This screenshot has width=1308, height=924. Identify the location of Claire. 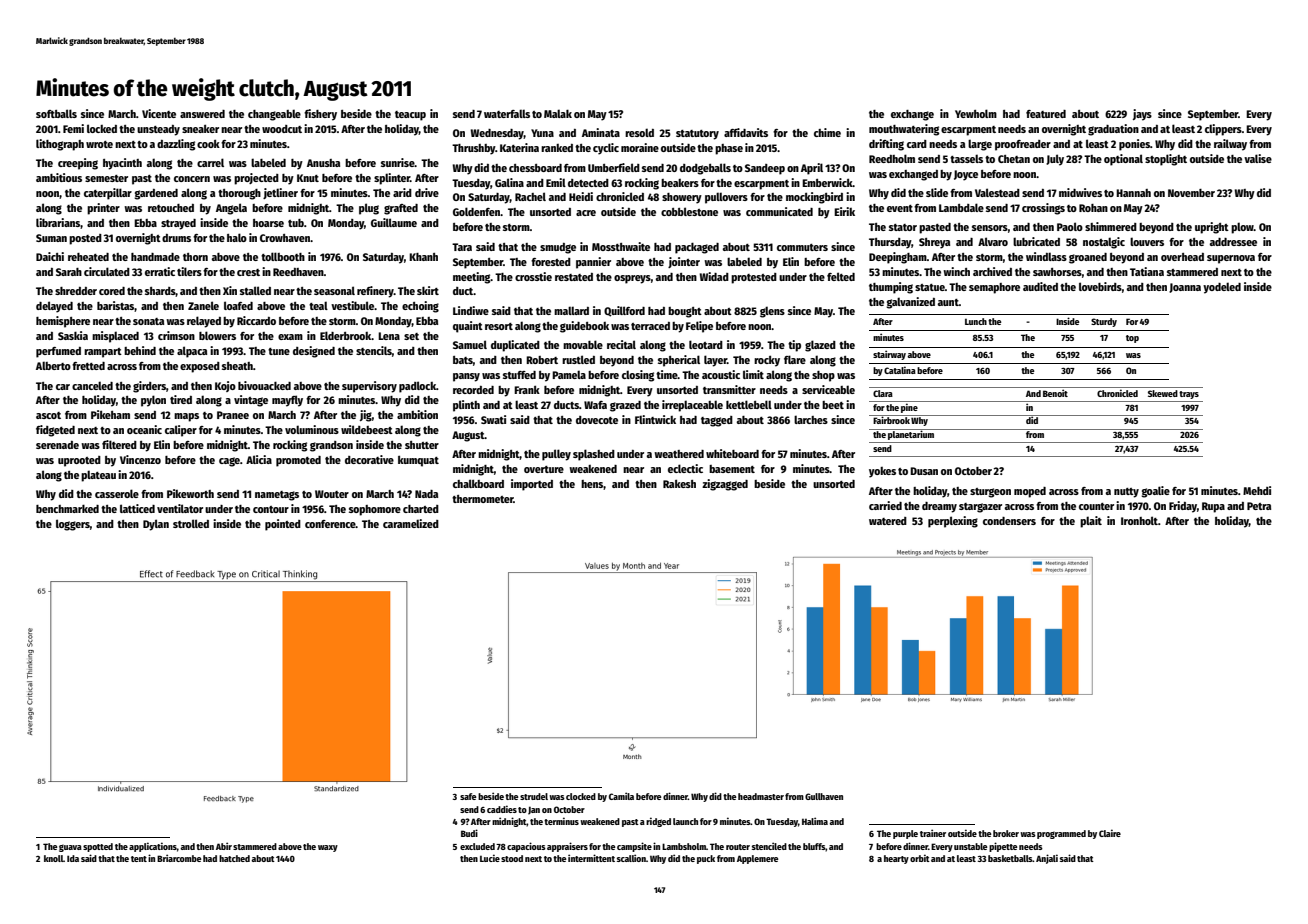
(1110, 833).
